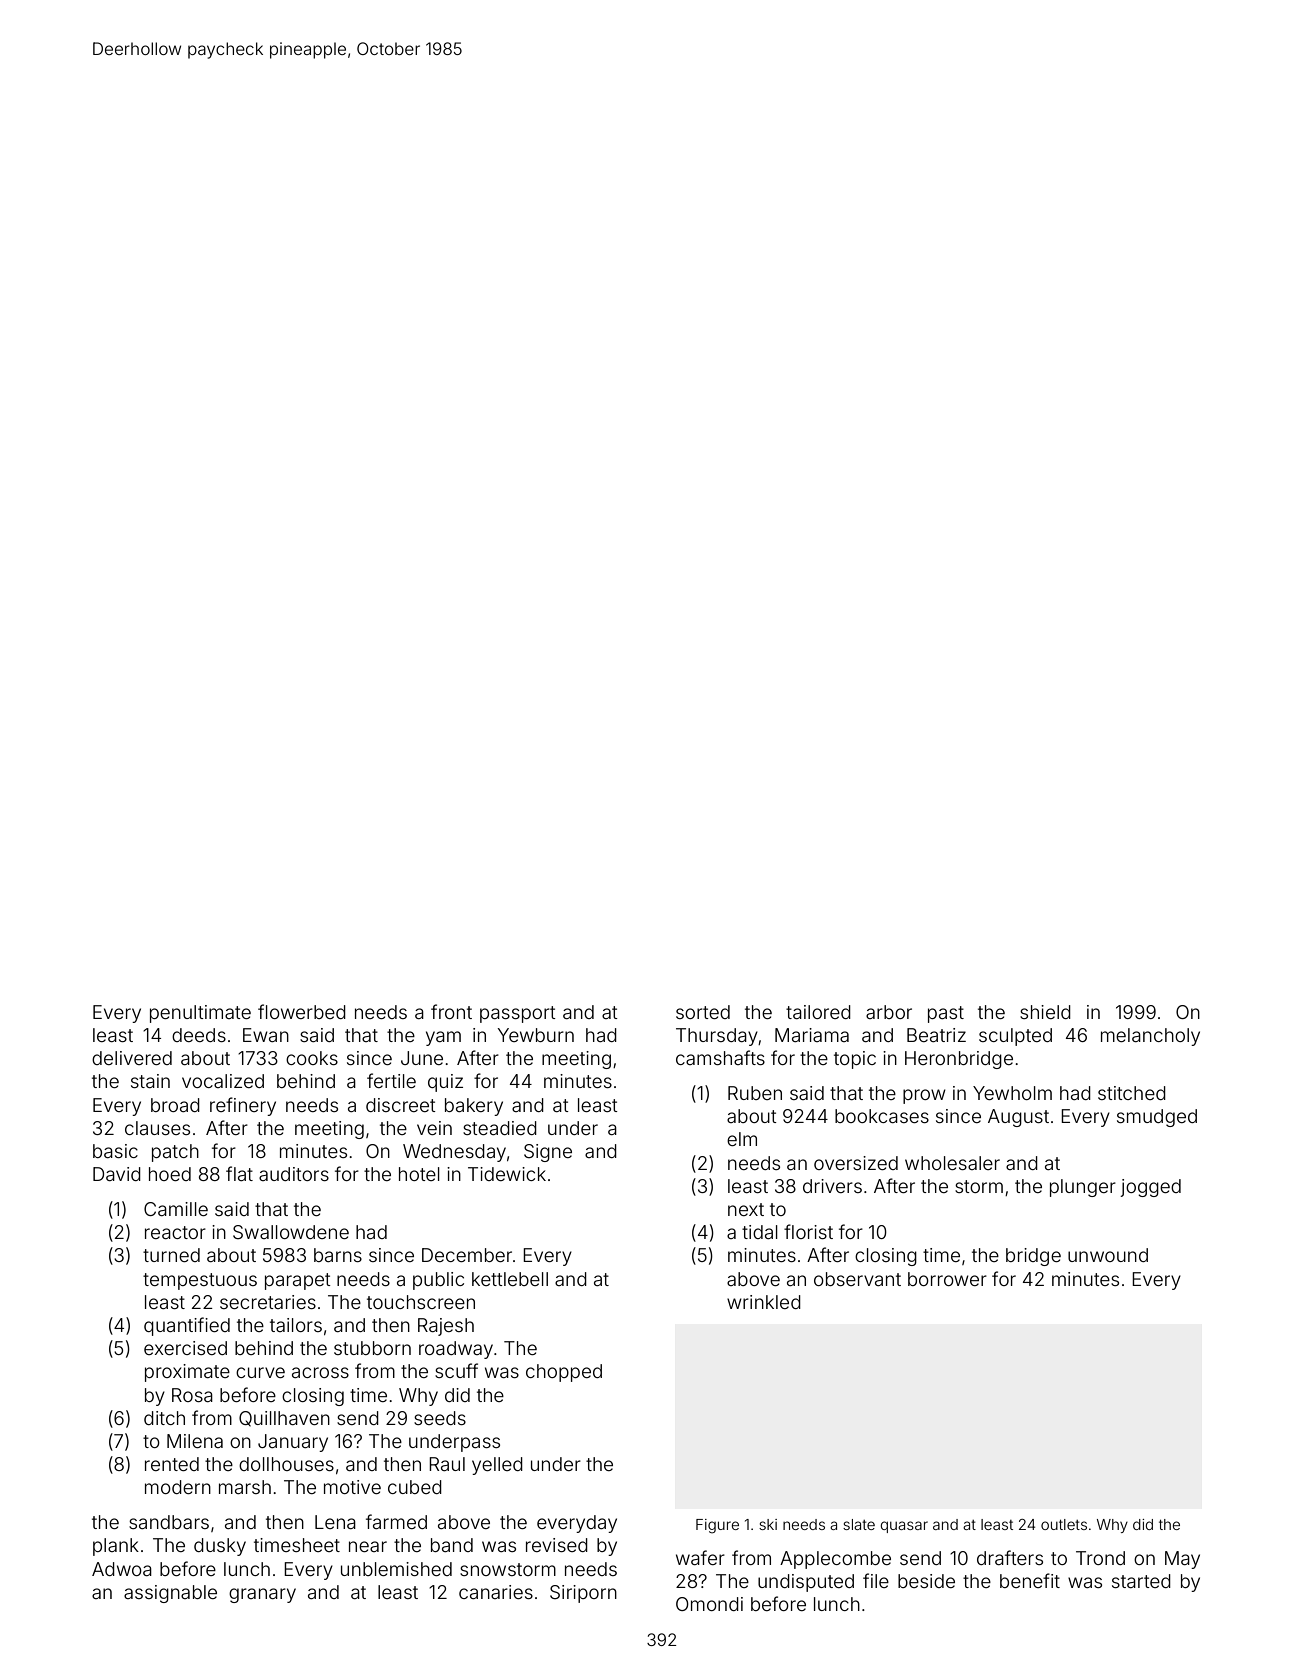  Describe the element at coordinates (474, 1107) in the document. I see `bakery` at that location.
